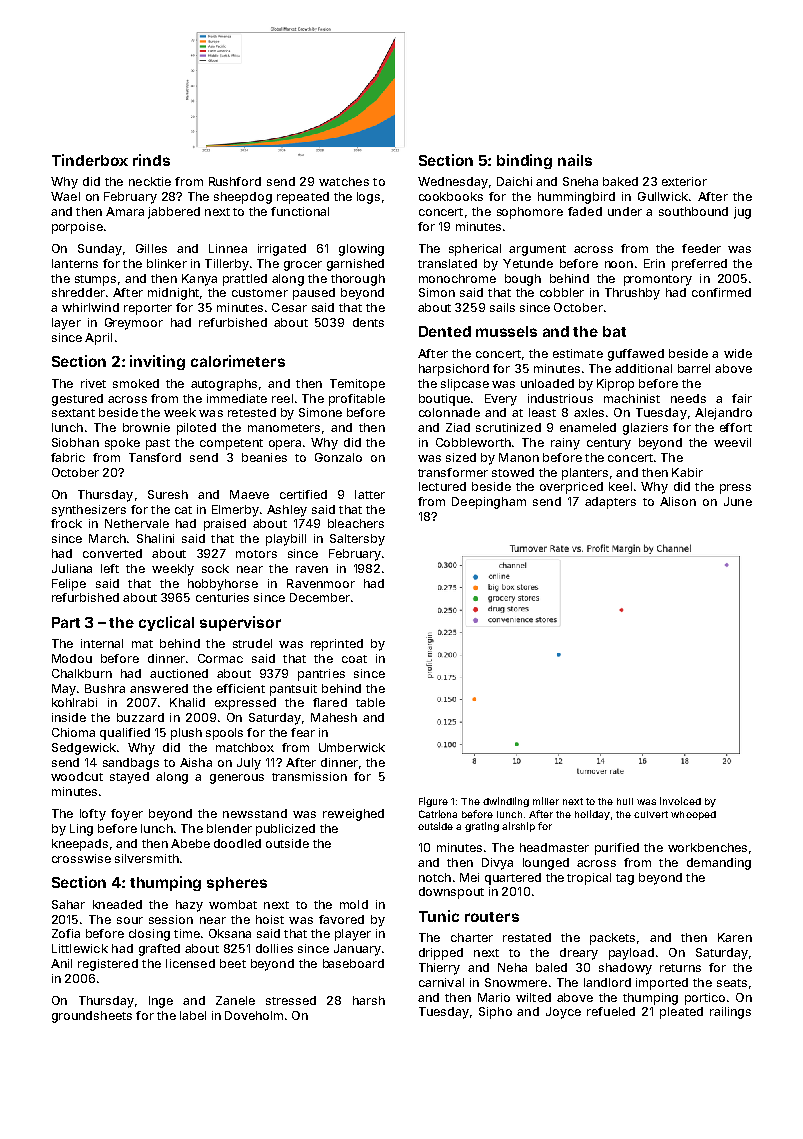 Image resolution: width=803 pixels, height=1139 pixels. I want to click on whooped, so click(693, 815).
